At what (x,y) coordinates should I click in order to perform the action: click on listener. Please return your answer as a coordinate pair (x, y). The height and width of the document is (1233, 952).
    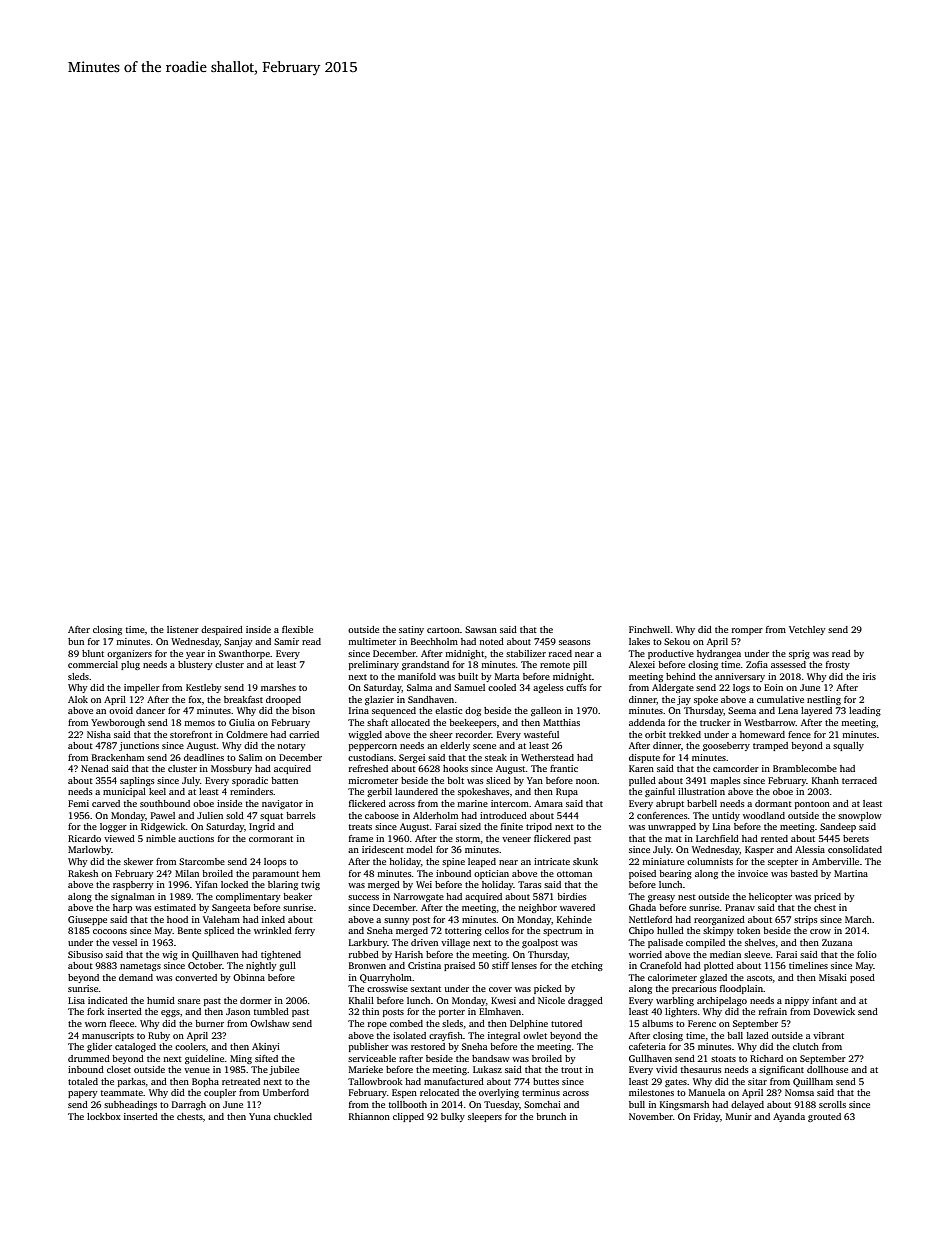
    Looking at the image, I should click on (183, 629).
